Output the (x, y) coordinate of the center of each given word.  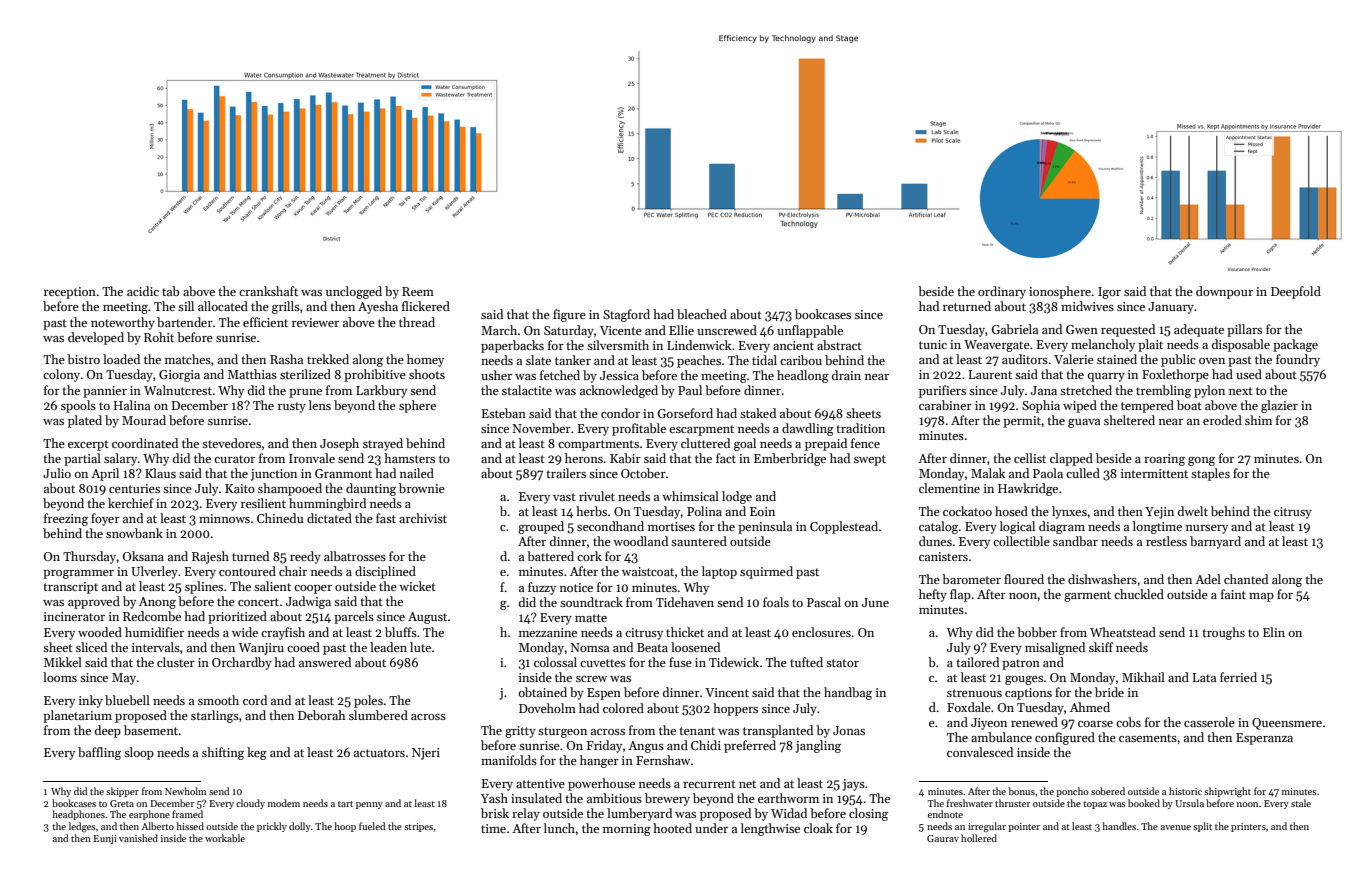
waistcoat (648, 571)
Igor (1109, 293)
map (1261, 597)
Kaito (240, 488)
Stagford (626, 315)
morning (627, 830)
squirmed (766, 572)
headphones (78, 815)
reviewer (315, 322)
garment (1087, 596)
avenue (1176, 827)
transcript (70, 588)
